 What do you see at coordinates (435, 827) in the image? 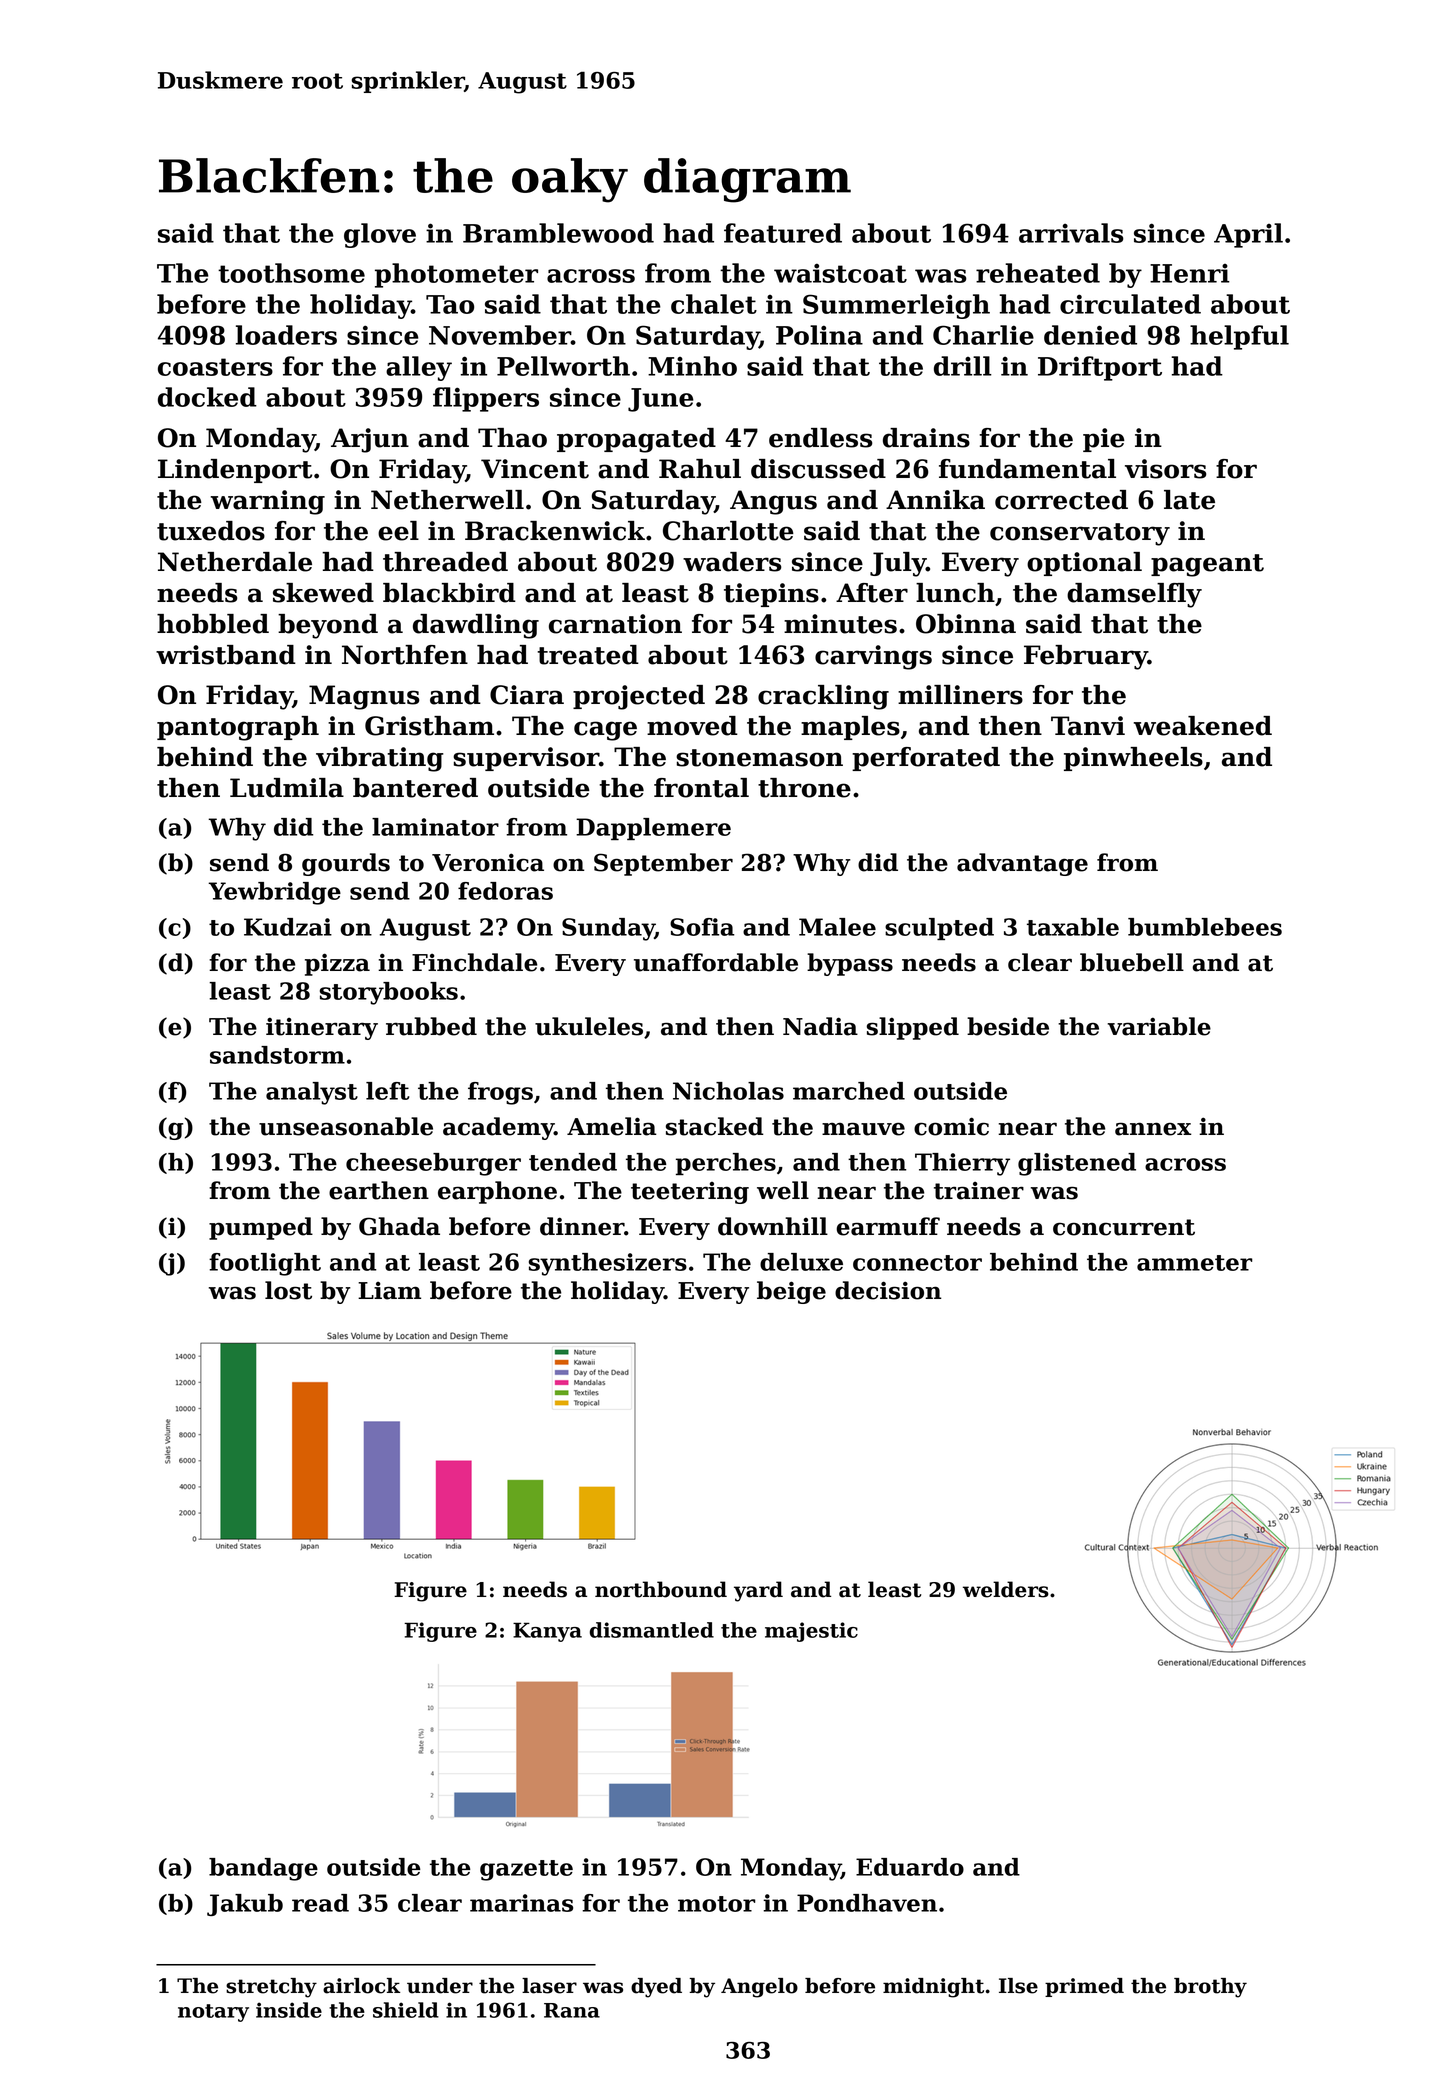
I see `laminator` at bounding box center [435, 827].
